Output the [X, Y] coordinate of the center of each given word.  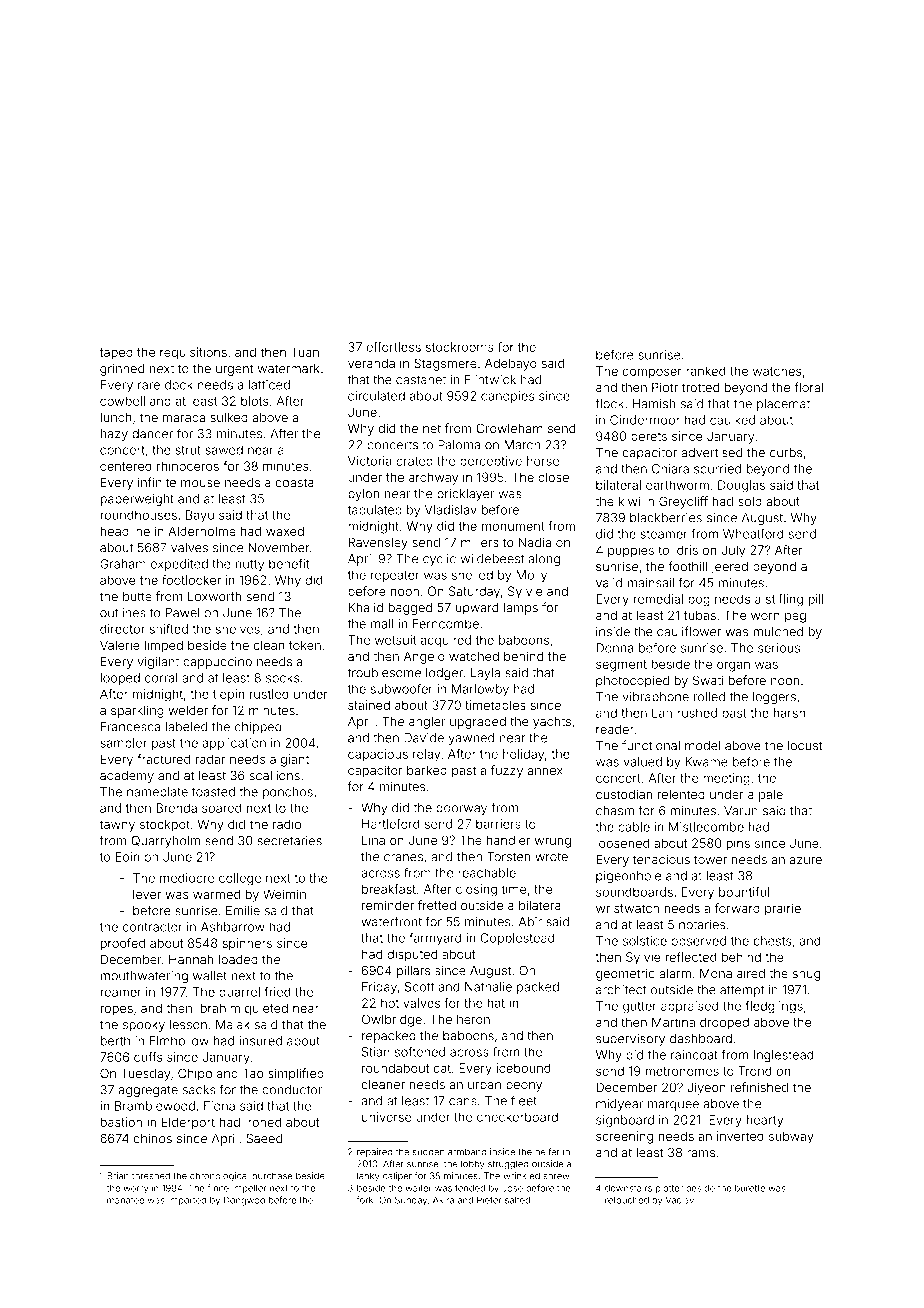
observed [698, 941]
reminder [388, 905]
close [553, 477]
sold [750, 501]
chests [772, 941]
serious [779, 648]
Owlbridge [392, 1020]
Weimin [284, 894]
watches [777, 371]
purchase [272, 1176]
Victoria [369, 461]
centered [126, 466]
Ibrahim [218, 1008]
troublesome [384, 673]
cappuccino [217, 663]
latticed [269, 385]
